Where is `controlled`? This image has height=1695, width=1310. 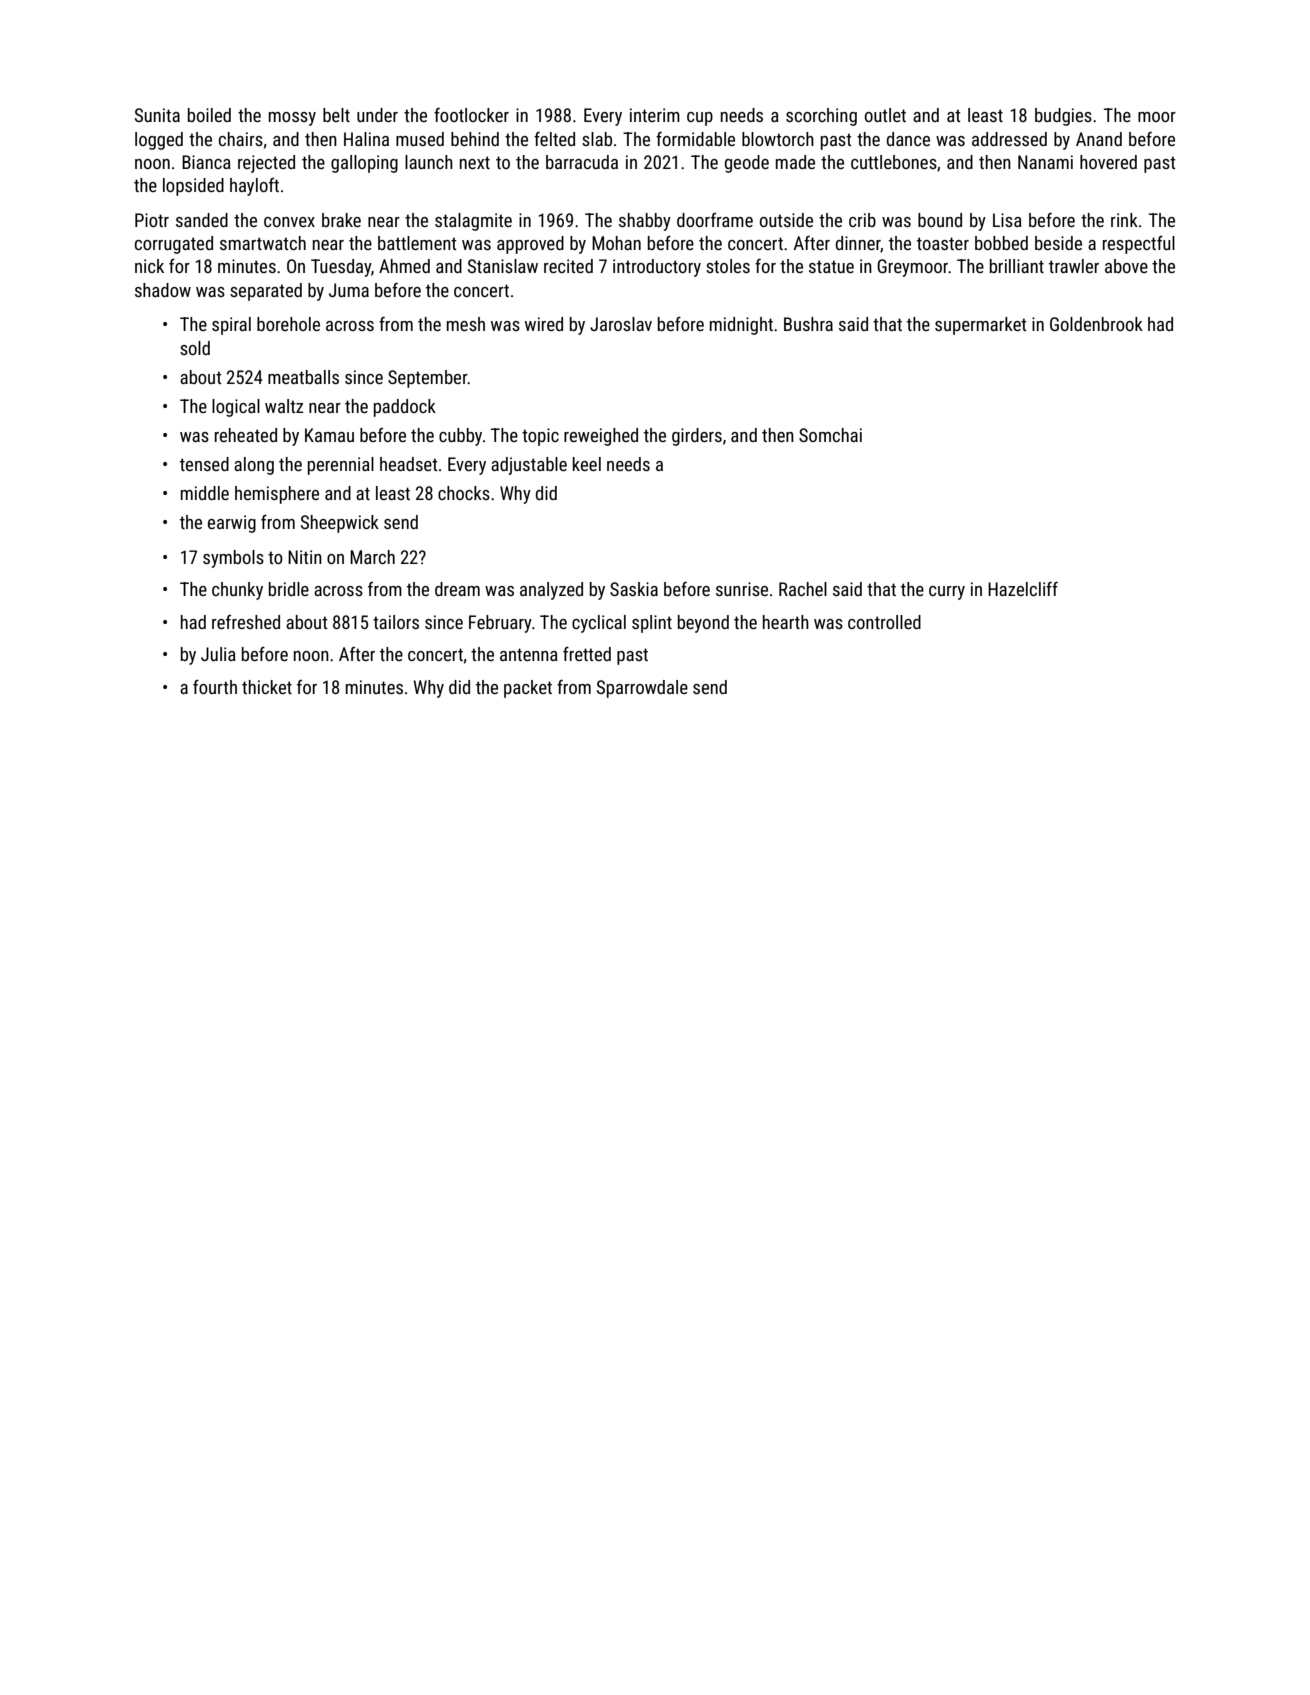
controlled is located at coordinates (884, 622).
